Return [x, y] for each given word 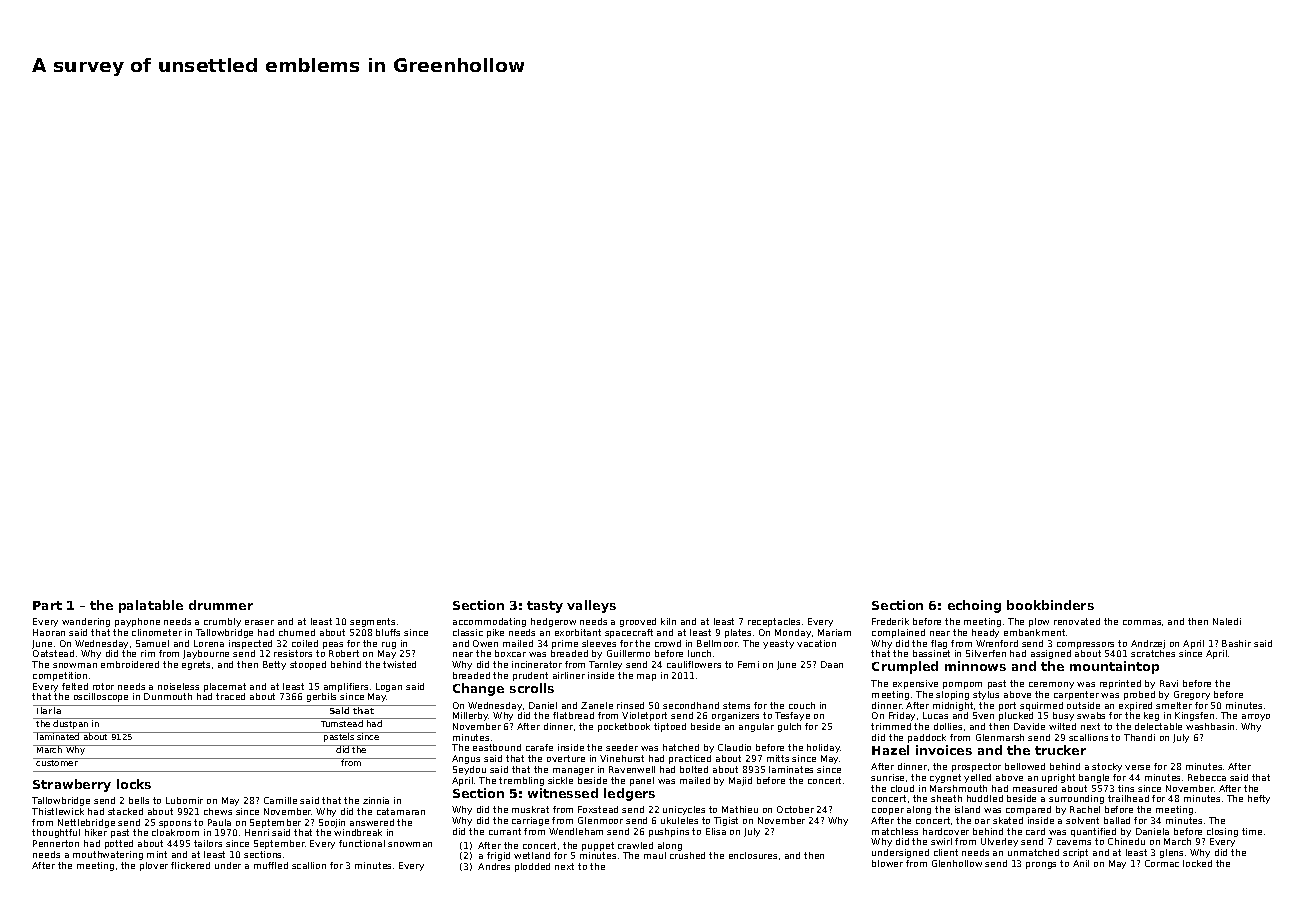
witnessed [563, 793]
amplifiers [346, 687]
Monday [793, 633]
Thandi [1139, 737]
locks [134, 784]
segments [372, 622]
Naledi [1227, 621]
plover [154, 866]
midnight [953, 706]
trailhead [1128, 798]
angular [756, 727]
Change [478, 689]
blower [887, 863]
